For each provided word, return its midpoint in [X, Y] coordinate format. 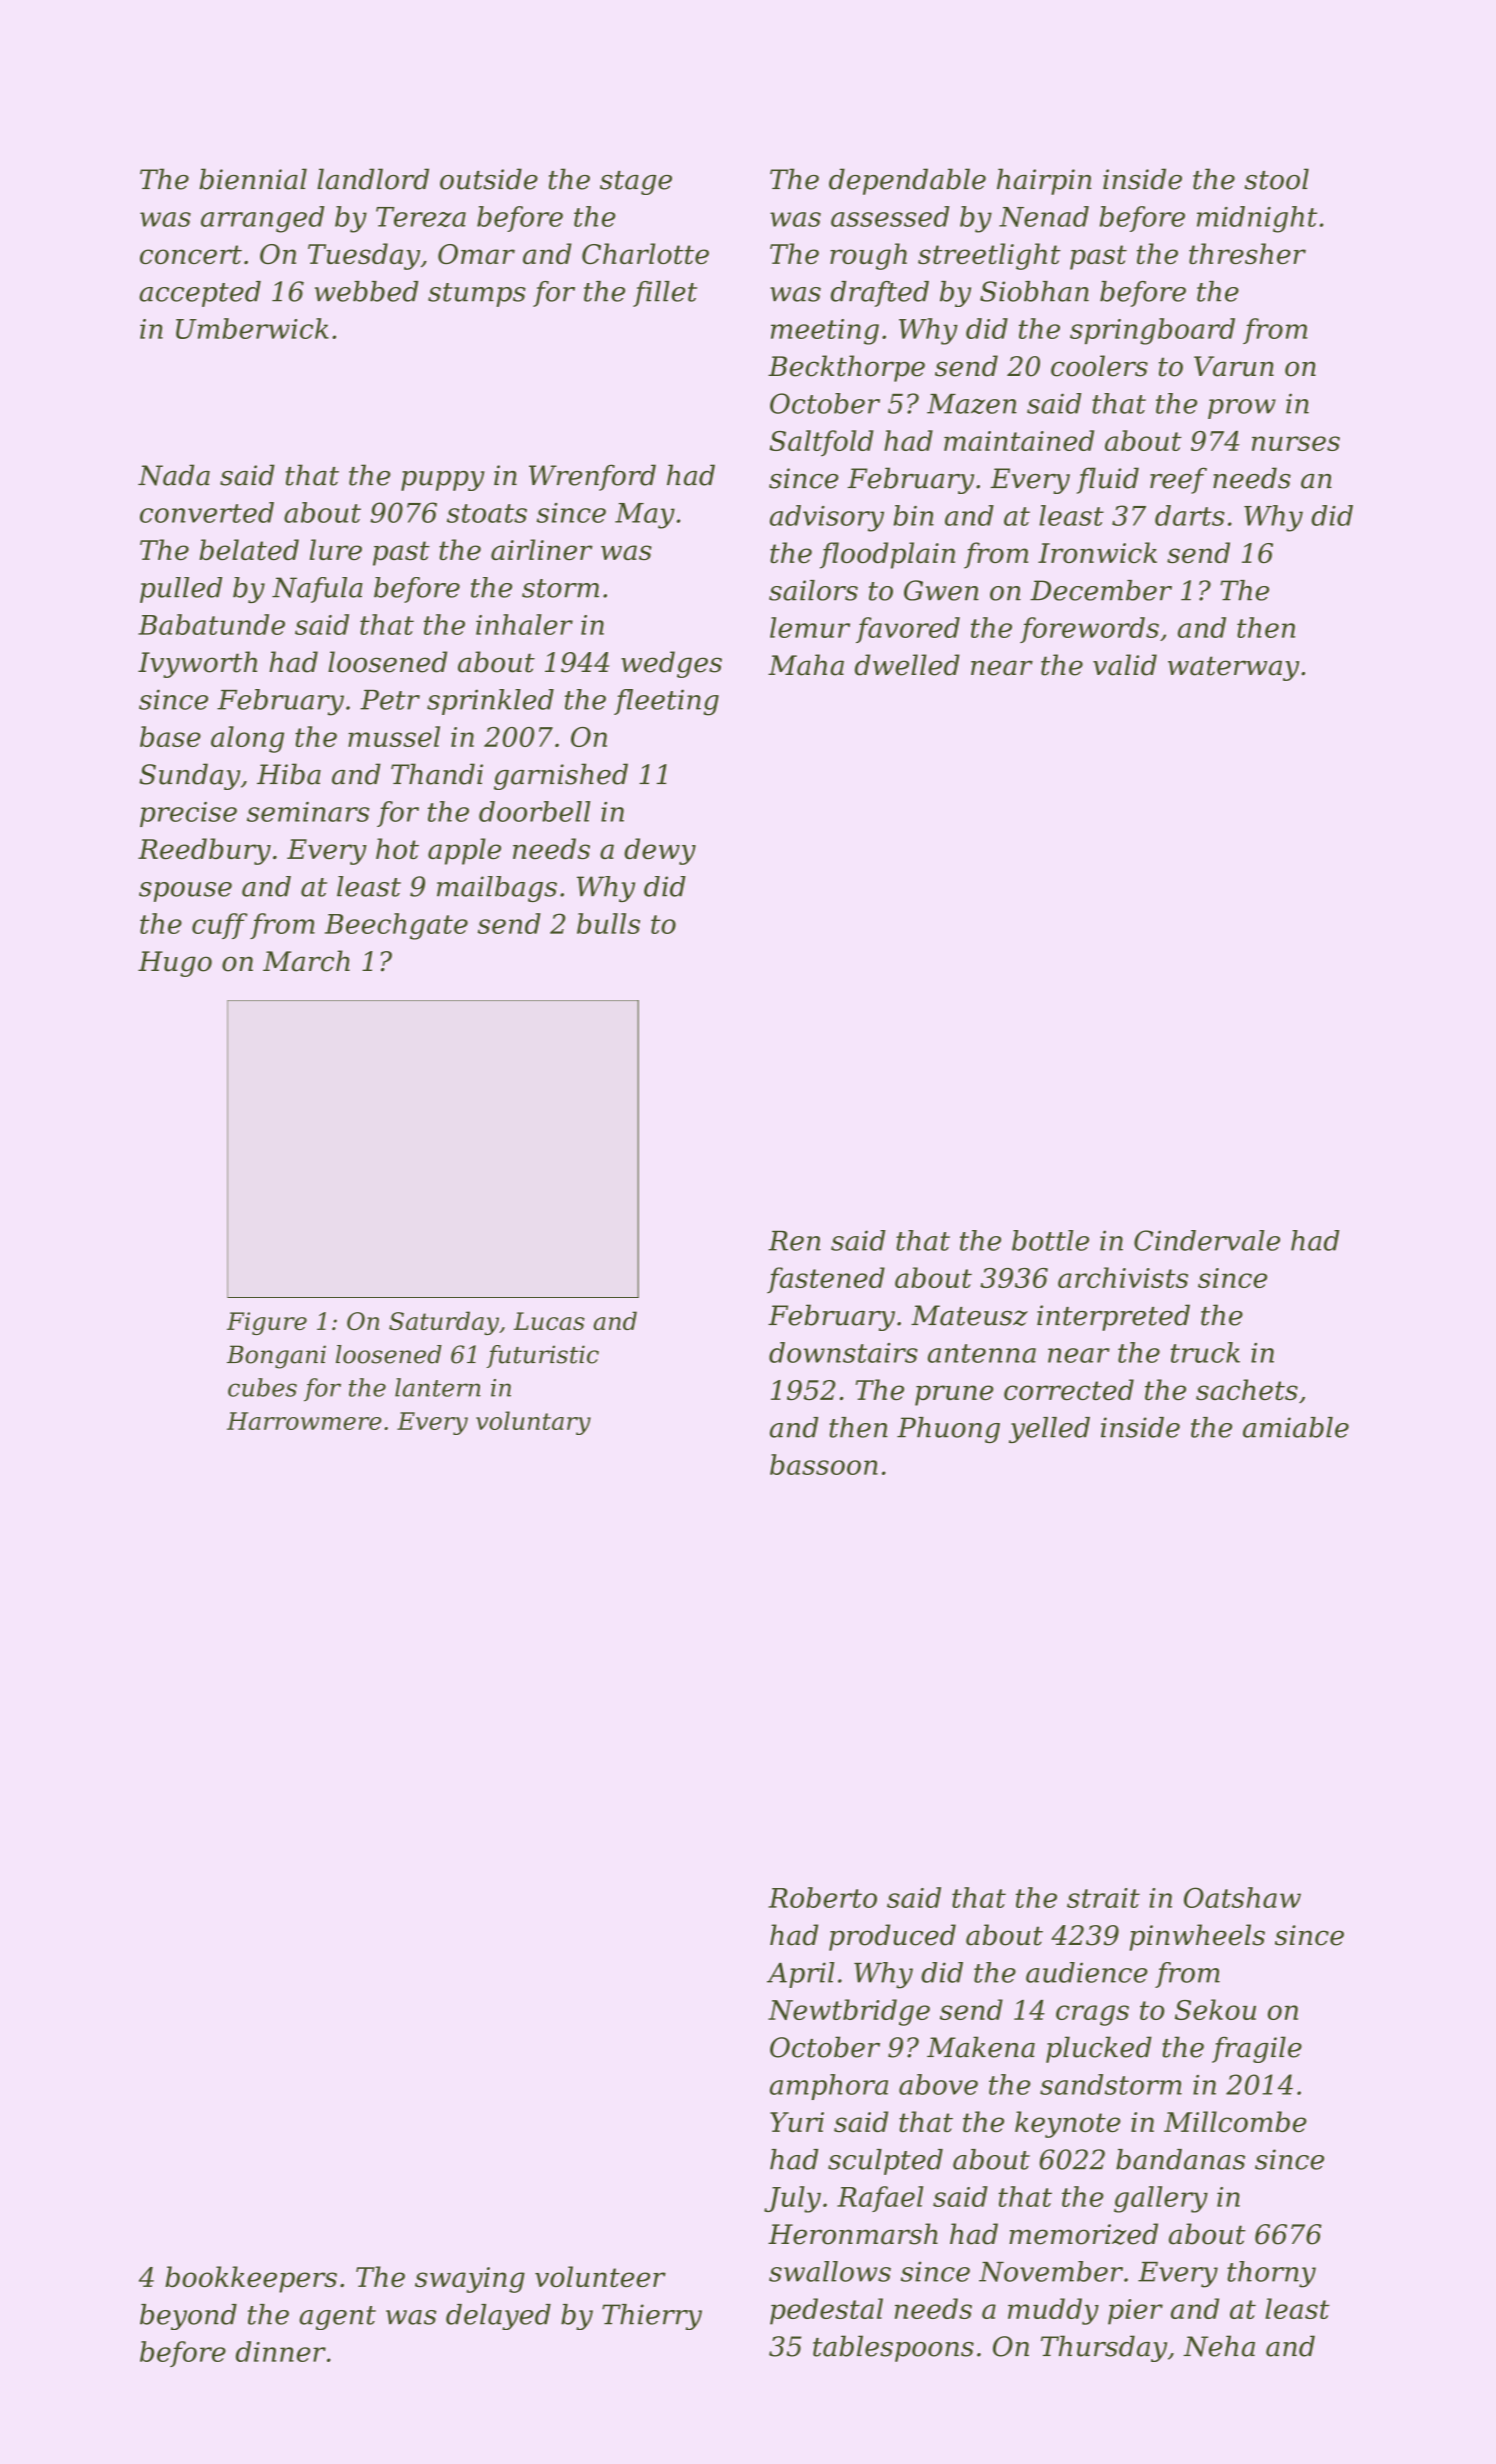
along [247, 739]
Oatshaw [1242, 1897]
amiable [1296, 1427]
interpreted [1113, 1317]
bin [913, 515]
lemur [810, 627]
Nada [174, 475]
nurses [1296, 443]
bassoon [824, 1464]
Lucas [549, 1321]
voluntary [533, 1423]
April [801, 1975]
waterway [1233, 668]
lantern [438, 1387]
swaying [470, 2280]
